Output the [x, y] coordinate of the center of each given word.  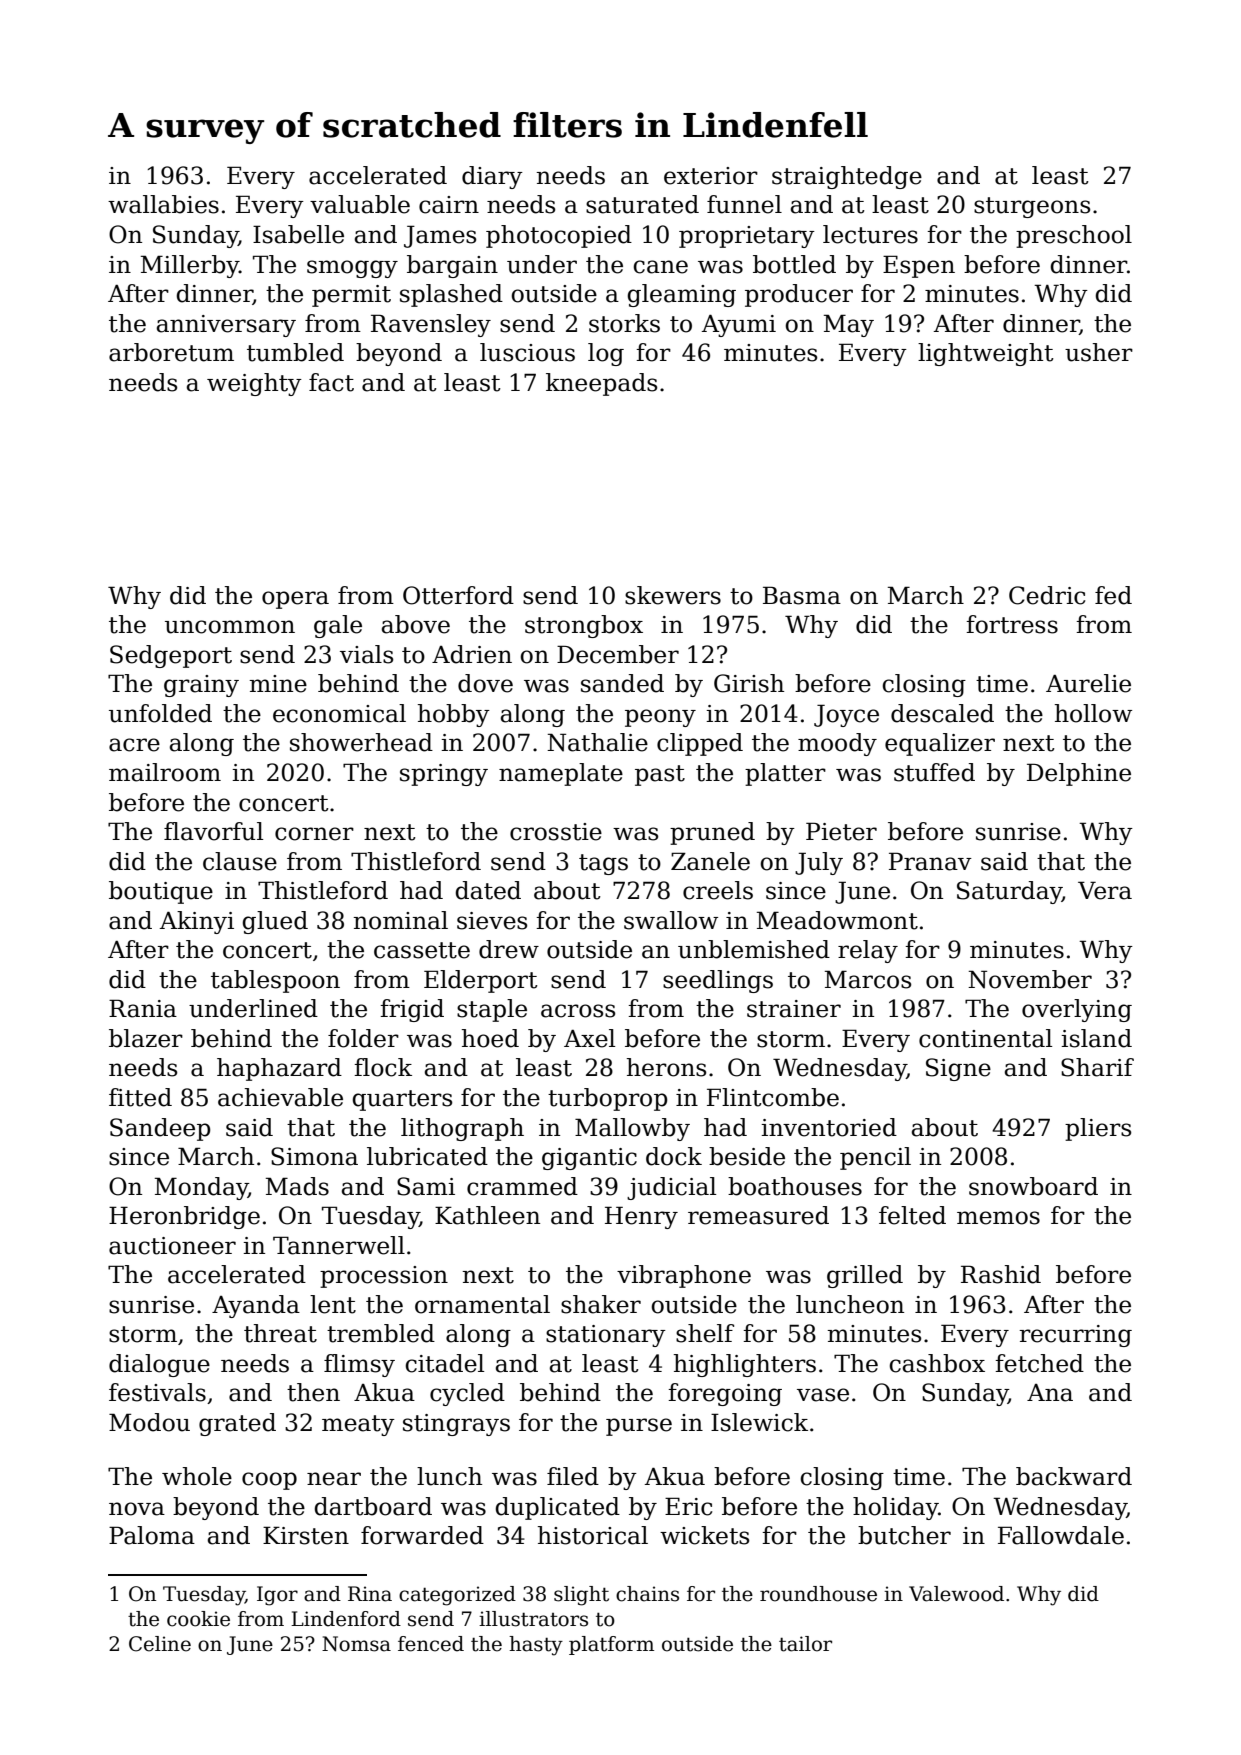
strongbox [584, 626]
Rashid [1001, 1274]
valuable [360, 204]
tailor [805, 1644]
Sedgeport [171, 656]
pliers [1098, 1129]
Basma [802, 595]
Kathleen [487, 1215]
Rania [143, 1008]
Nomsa [356, 1644]
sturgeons [1032, 207]
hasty [536, 1646]
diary [492, 177]
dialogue [159, 1365]
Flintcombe [773, 1097]
